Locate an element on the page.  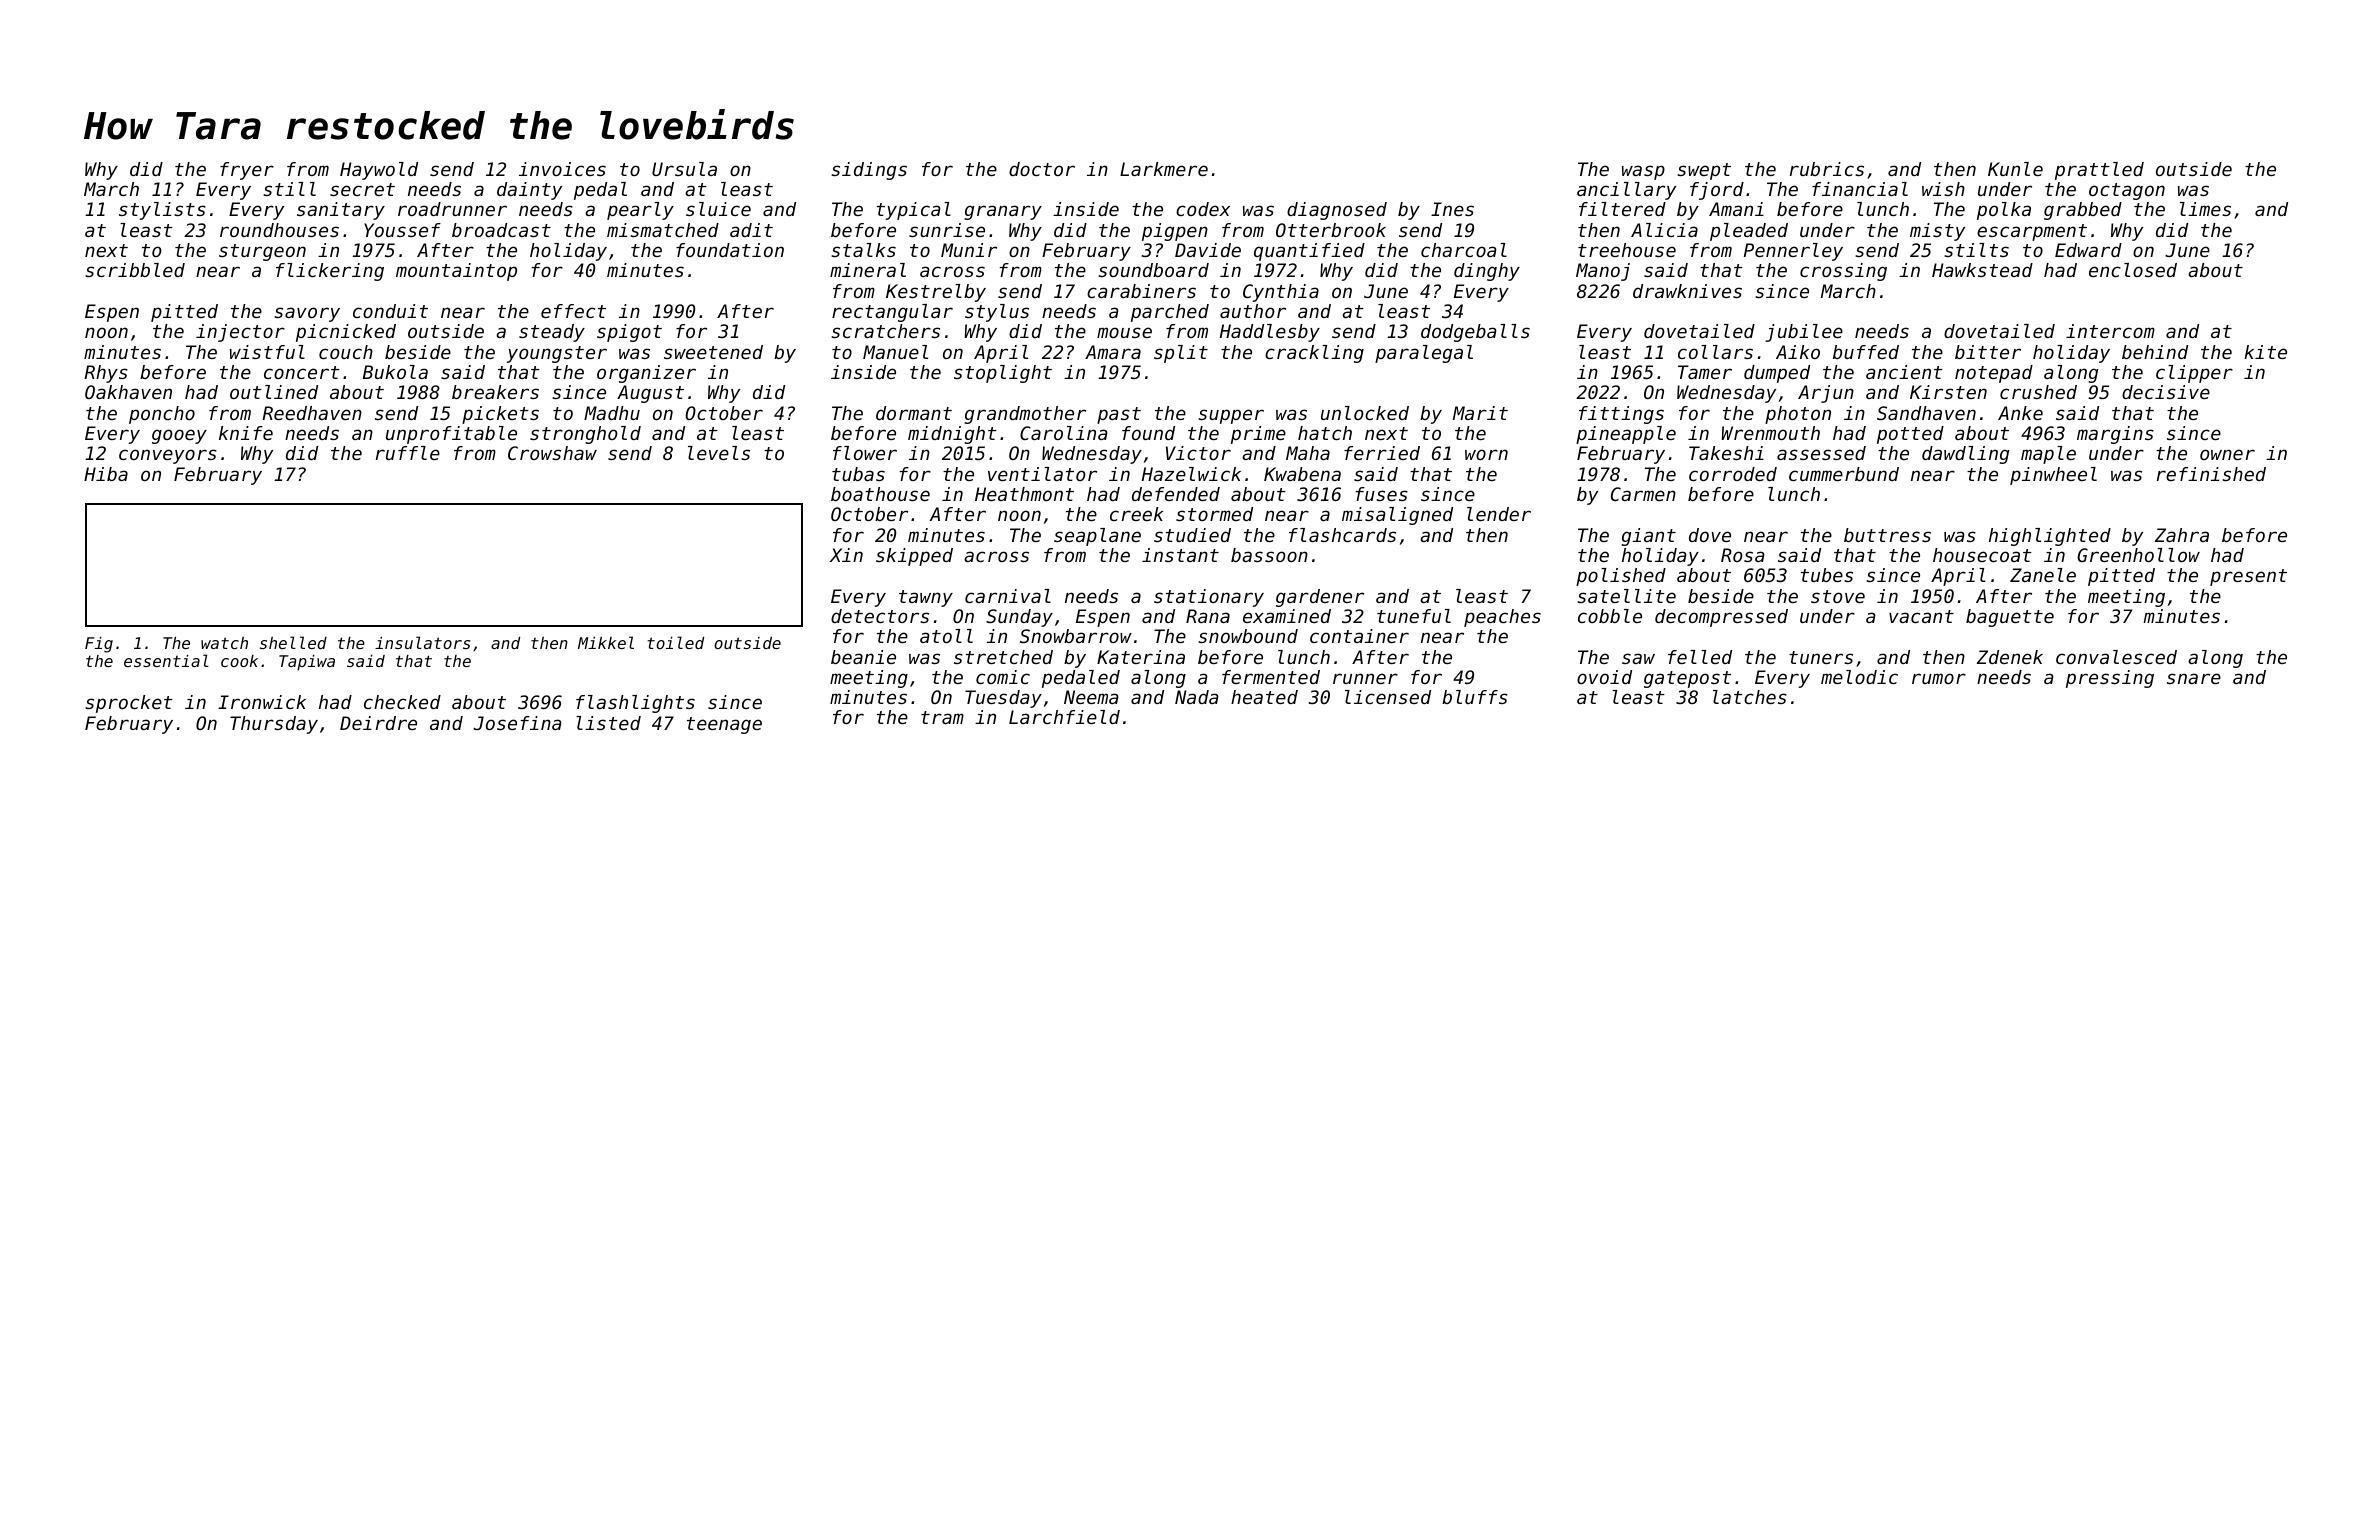
unlocked is located at coordinates (1365, 413).
